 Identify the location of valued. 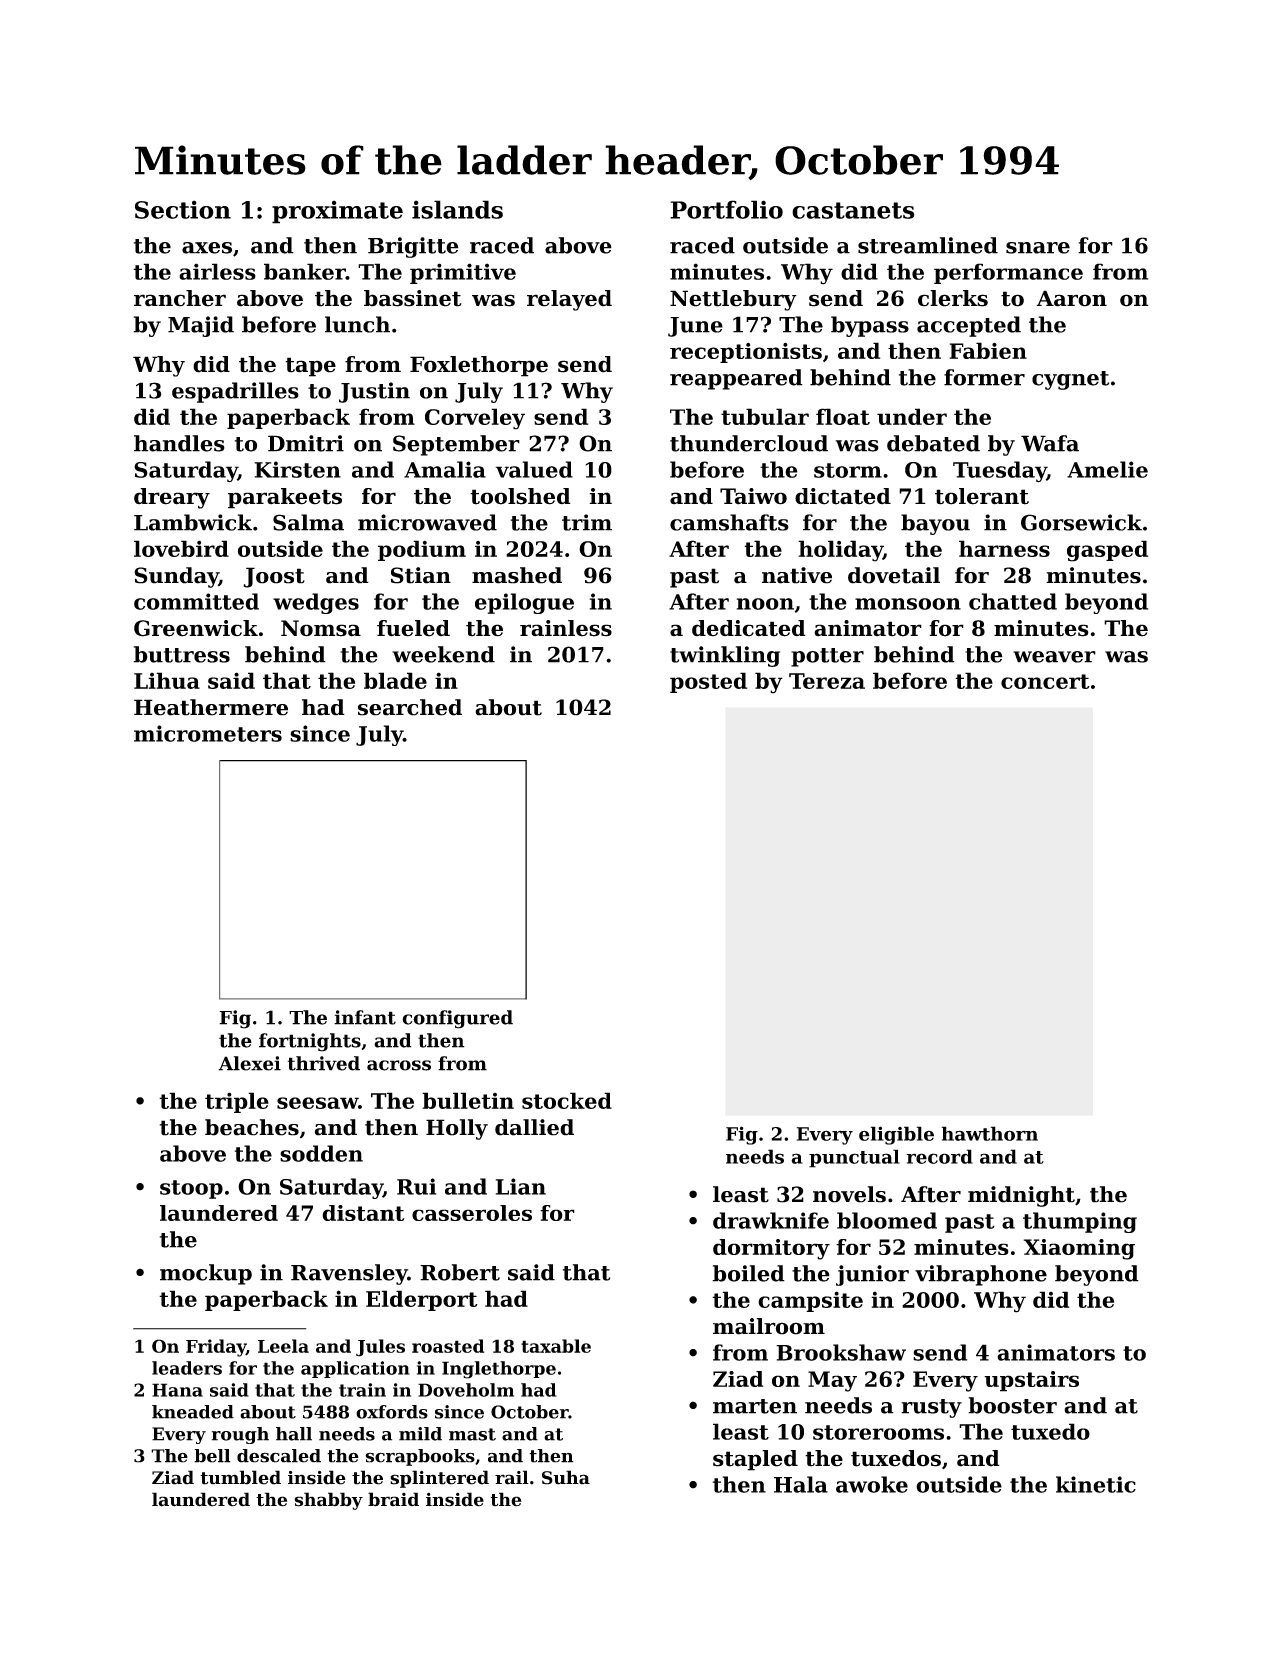
(534, 469).
